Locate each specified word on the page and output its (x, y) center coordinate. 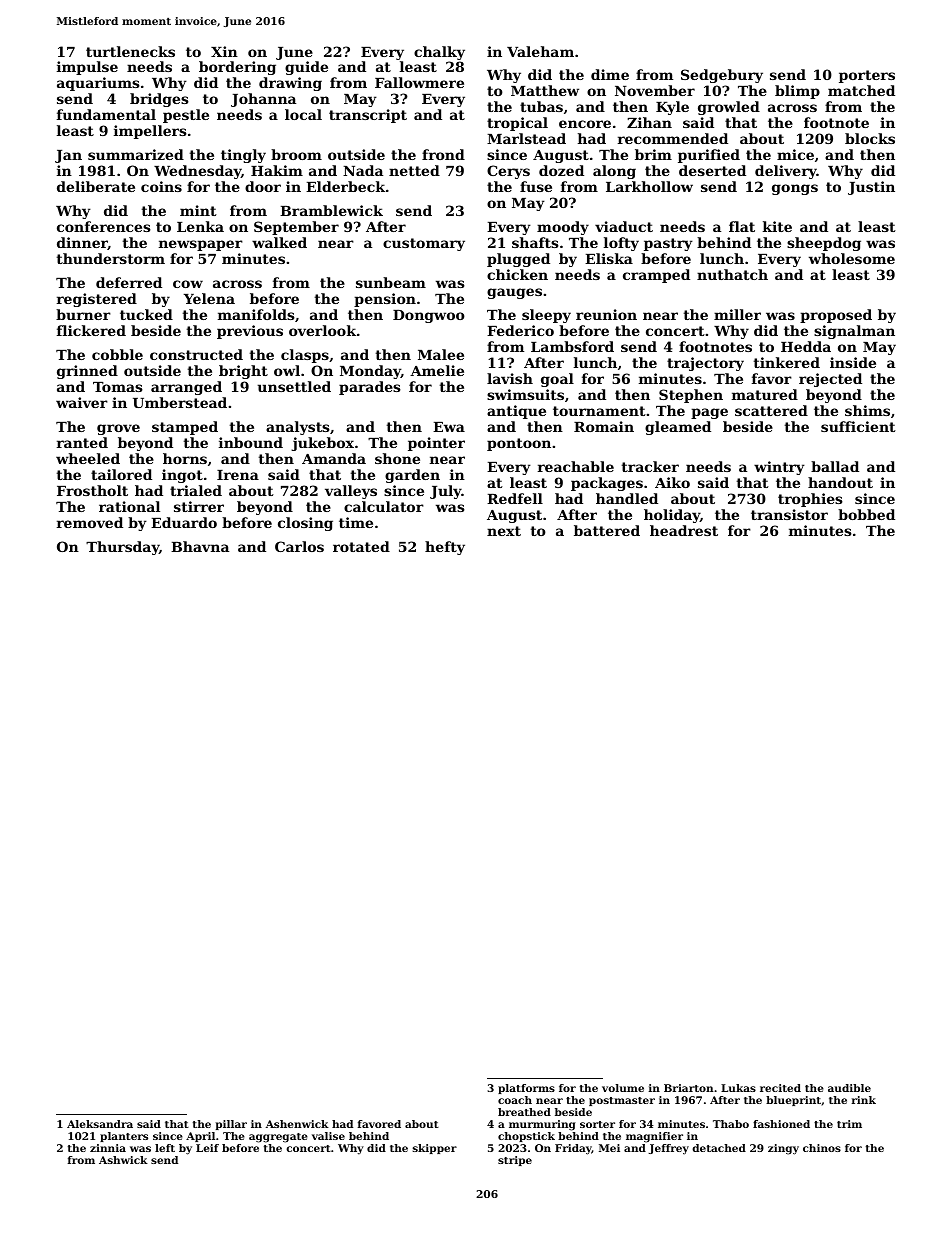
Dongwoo (429, 316)
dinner (82, 243)
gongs (795, 189)
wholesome (852, 258)
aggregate (278, 1138)
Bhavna (200, 546)
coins (161, 186)
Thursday (122, 548)
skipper (435, 1149)
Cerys (508, 172)
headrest (684, 530)
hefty (445, 548)
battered (607, 530)
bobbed (866, 514)
